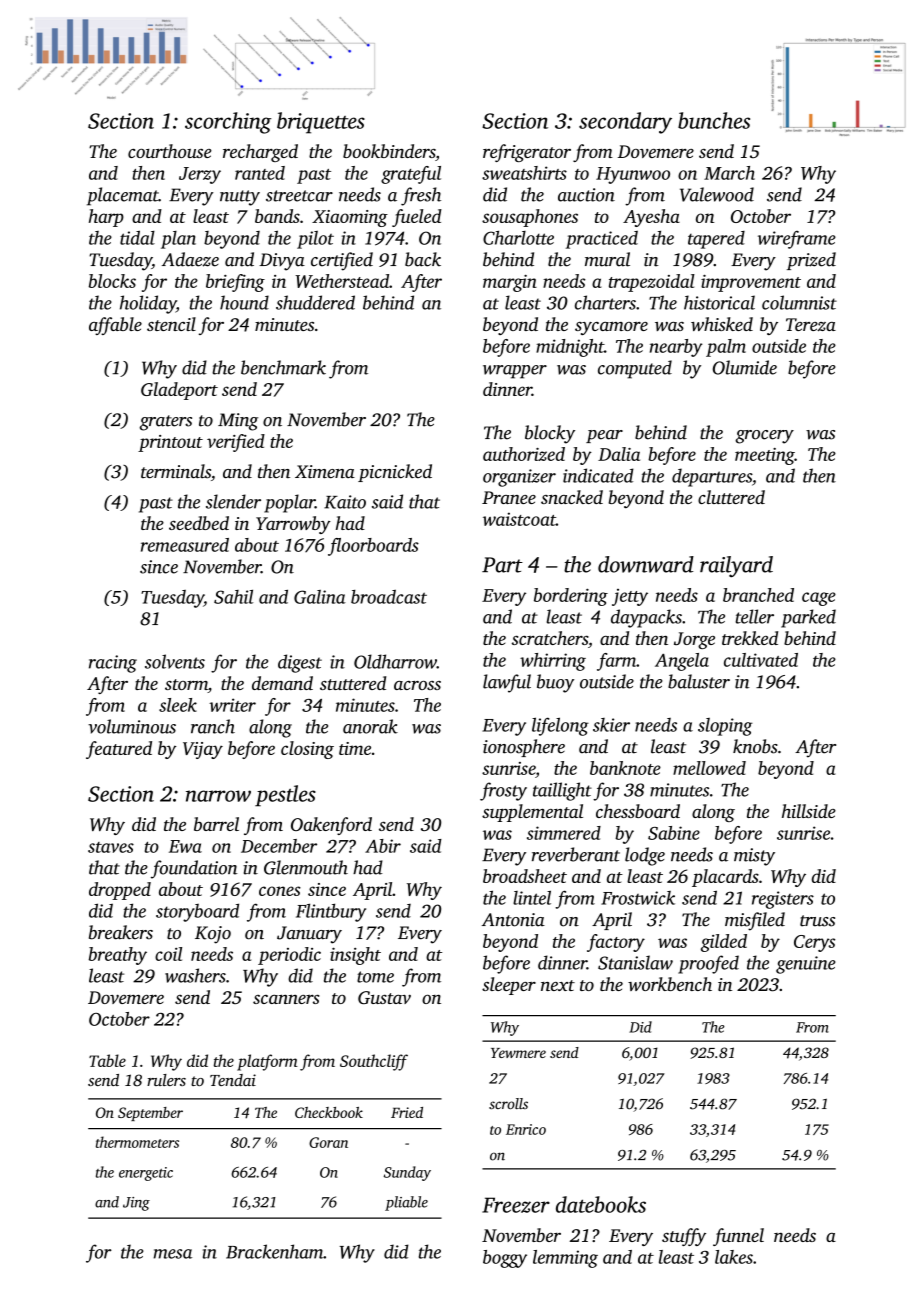 Image resolution: width=924 pixels, height=1308 pixels. I want to click on refrigerator, so click(527, 153).
